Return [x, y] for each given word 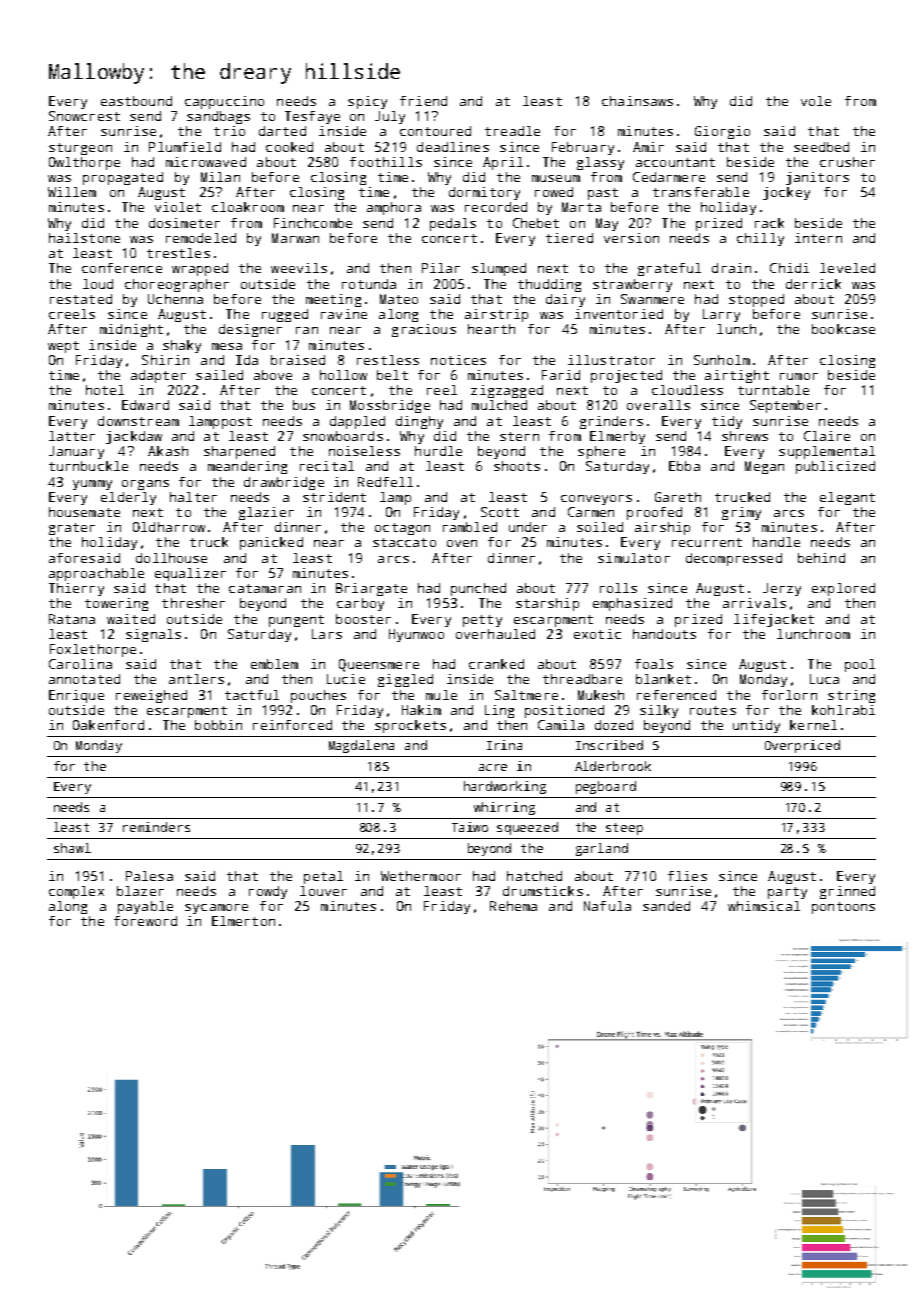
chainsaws [637, 101]
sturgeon [80, 149]
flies [687, 876]
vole [816, 101]
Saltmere [526, 695]
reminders [156, 827]
